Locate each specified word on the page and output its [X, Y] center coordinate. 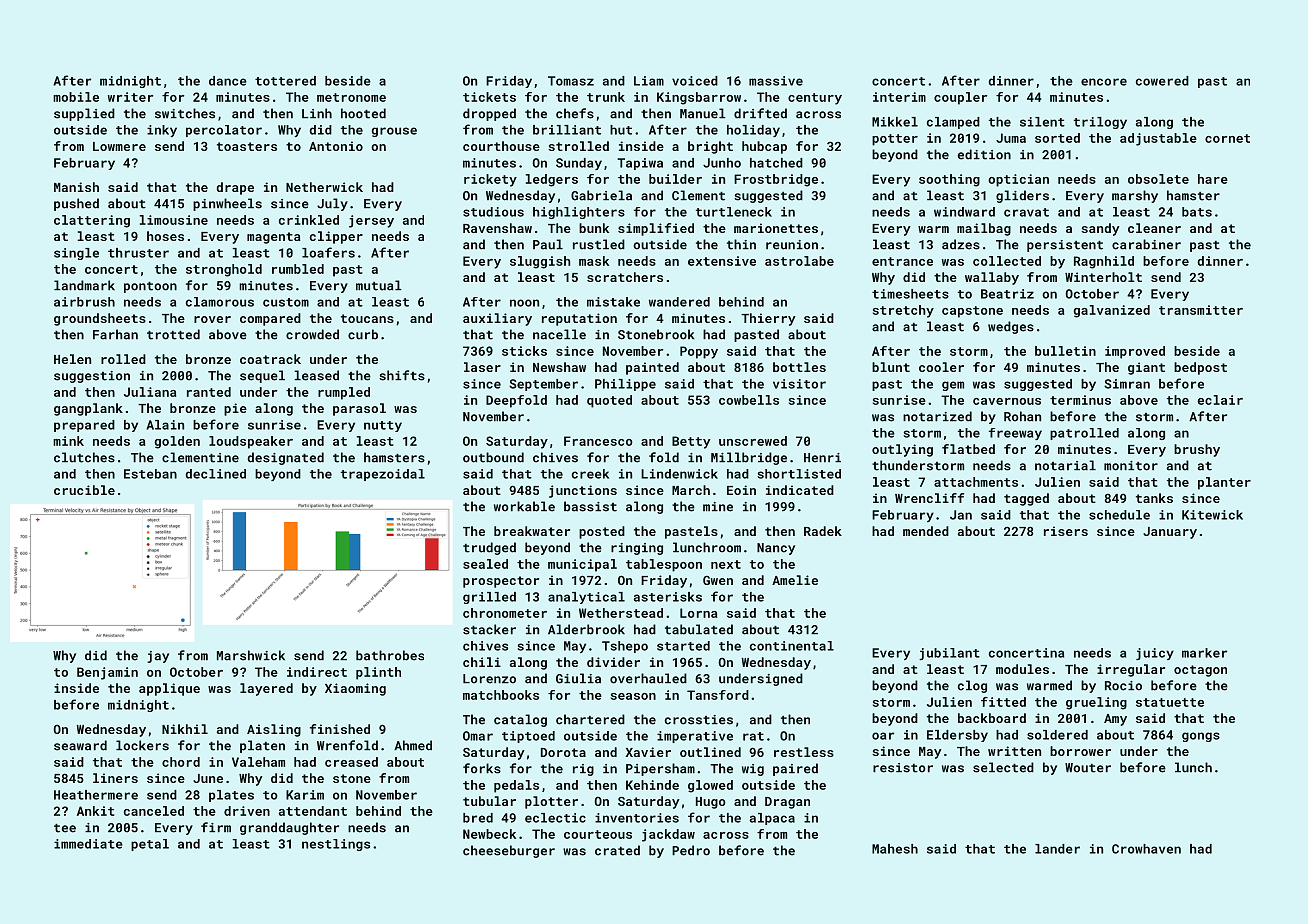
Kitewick [1212, 515]
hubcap [764, 147]
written [1014, 751]
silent [1042, 122]
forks [482, 768]
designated [285, 458]
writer [130, 97]
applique [169, 689]
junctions [583, 491]
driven [247, 811]
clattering [92, 221]
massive [776, 81]
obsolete [1158, 179]
